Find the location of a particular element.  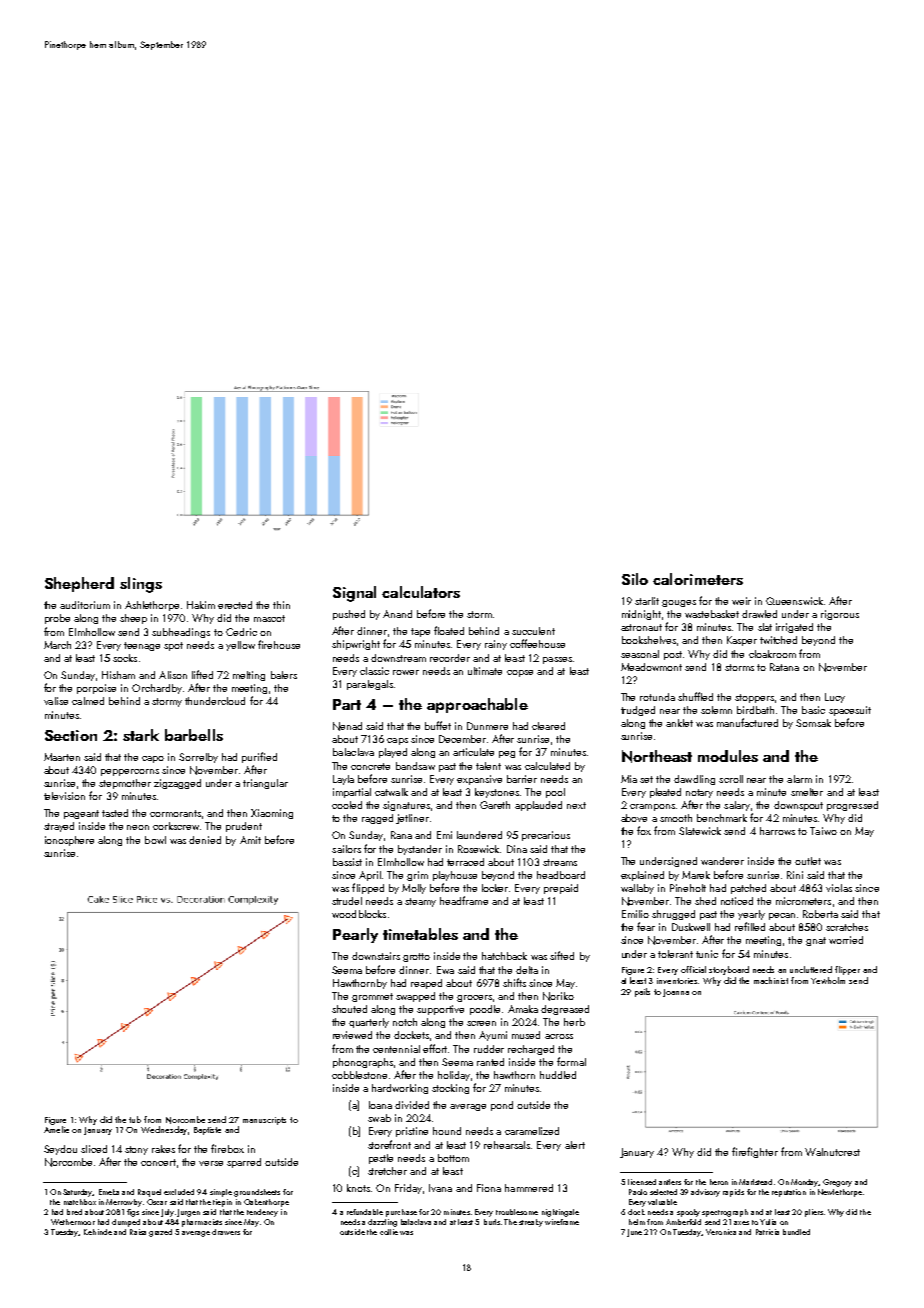

yellow is located at coordinates (240, 646).
